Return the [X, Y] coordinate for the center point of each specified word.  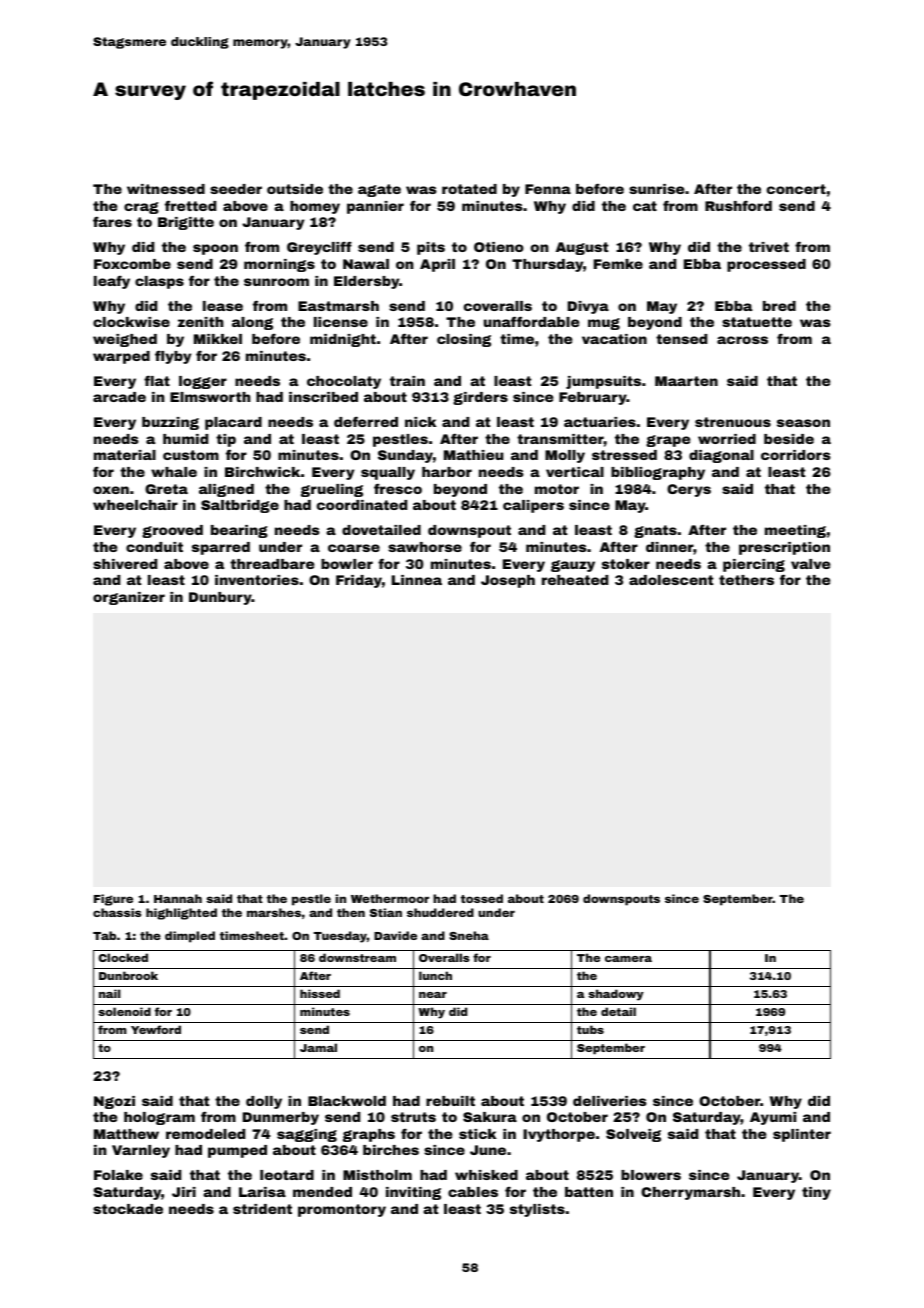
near [433, 995]
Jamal [318, 1047]
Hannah [178, 898]
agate [379, 190]
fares [112, 222]
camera [628, 959]
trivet [769, 247]
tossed [482, 898]
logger [203, 382]
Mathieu [473, 455]
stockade [128, 1209]
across [742, 340]
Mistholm [377, 1175]
